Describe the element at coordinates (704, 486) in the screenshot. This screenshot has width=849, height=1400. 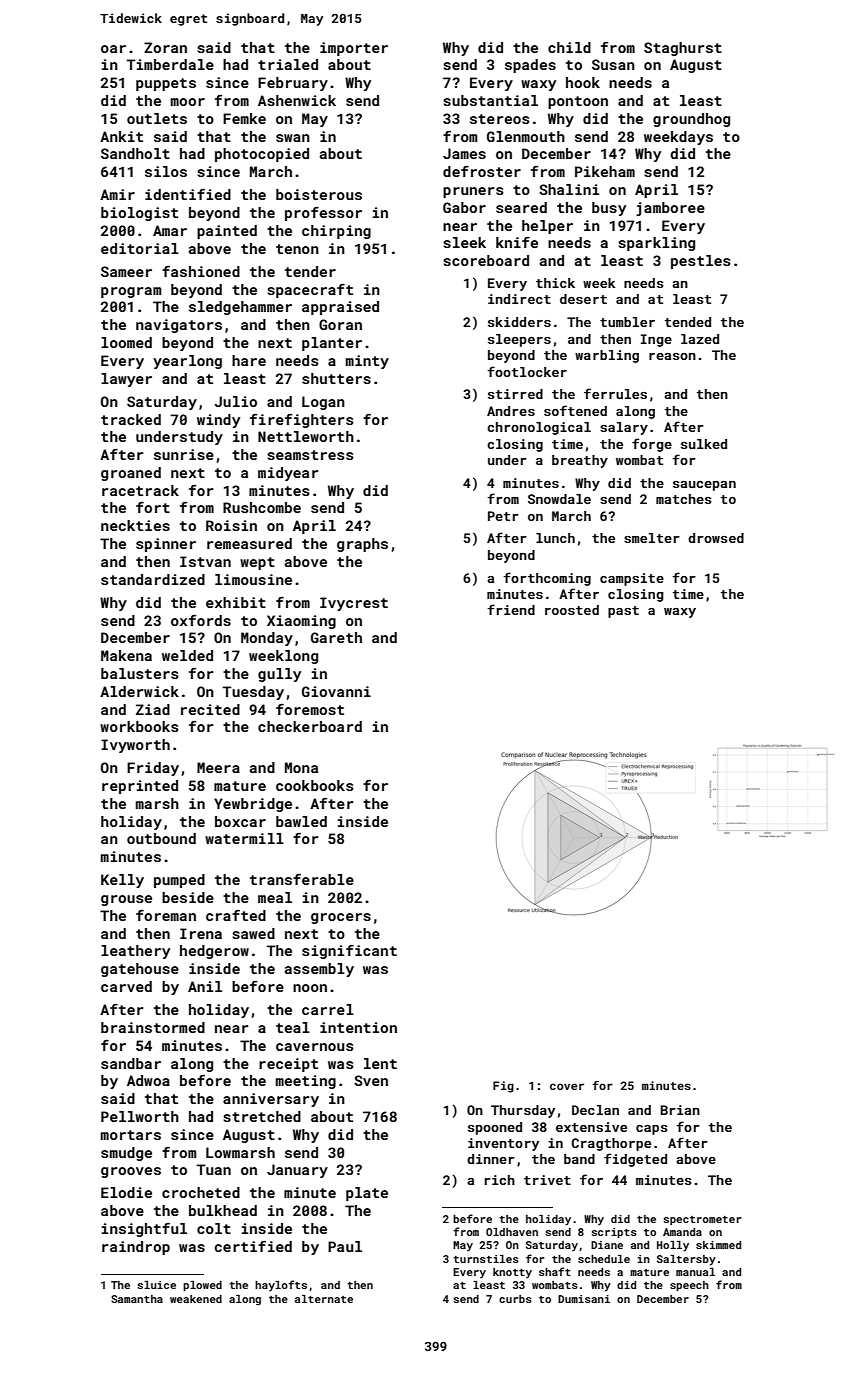
I see `saucepan` at that location.
